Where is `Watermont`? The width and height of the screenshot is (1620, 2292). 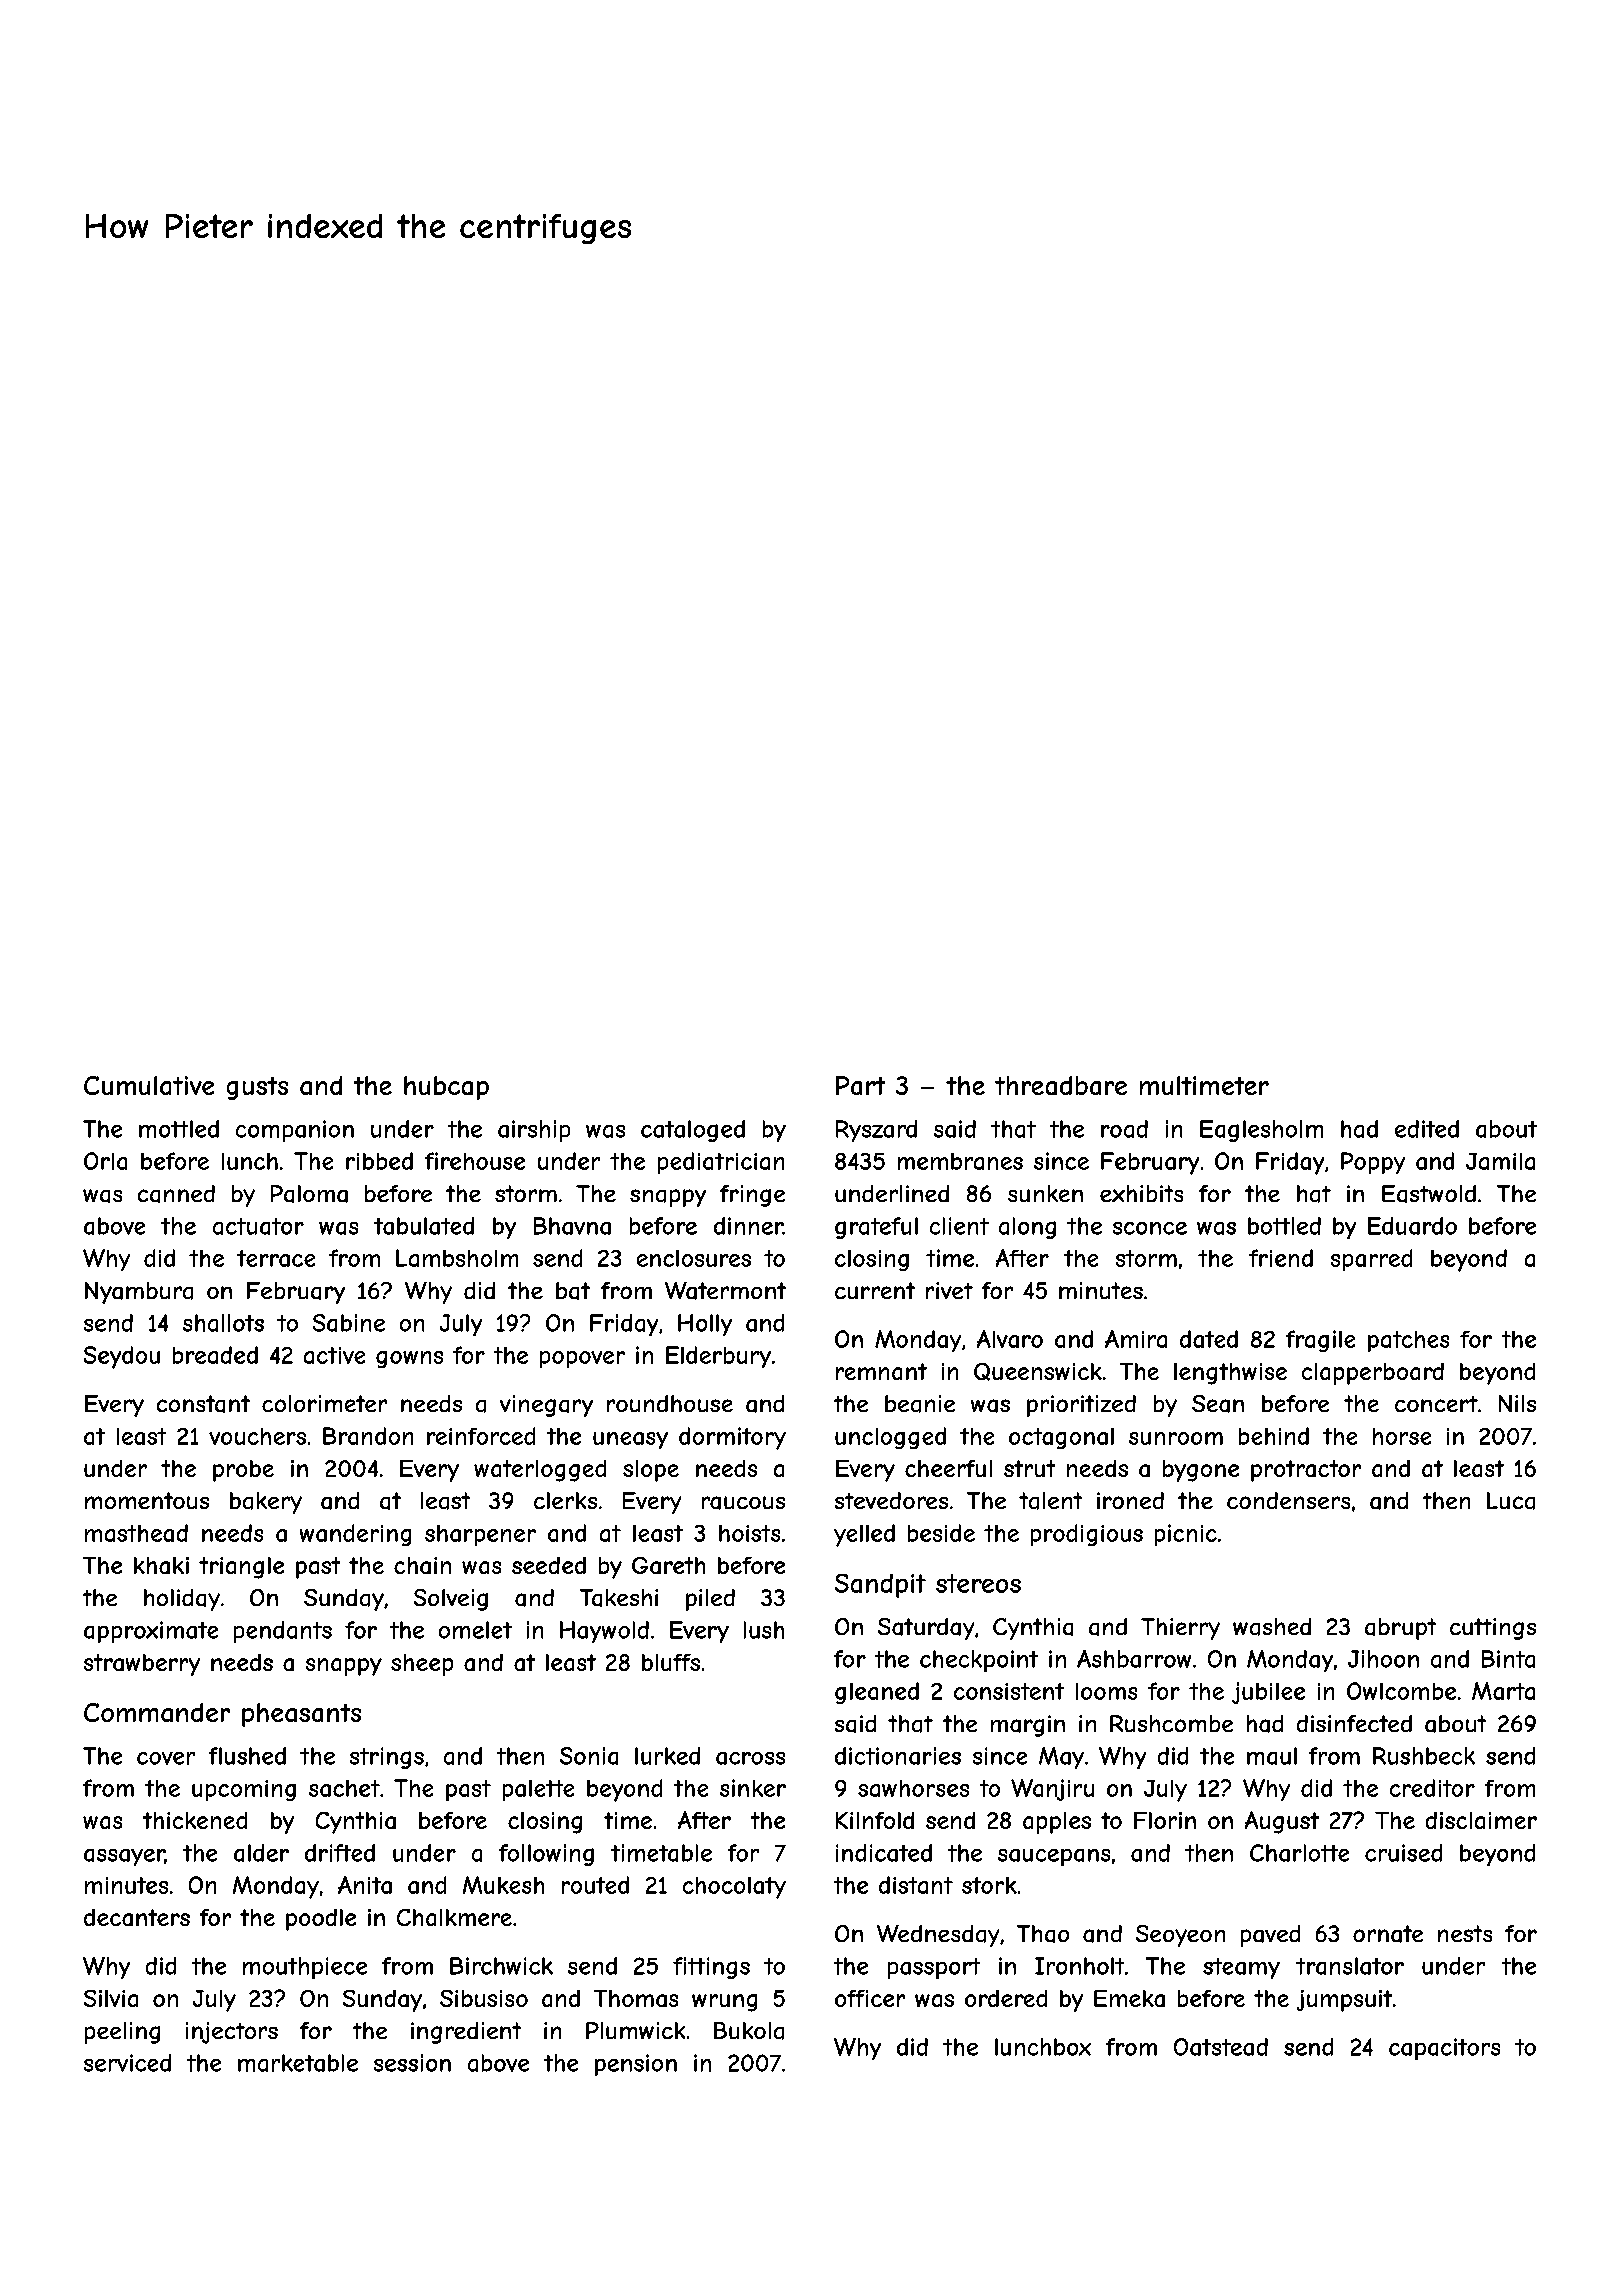
Watermont is located at coordinates (725, 1291).
